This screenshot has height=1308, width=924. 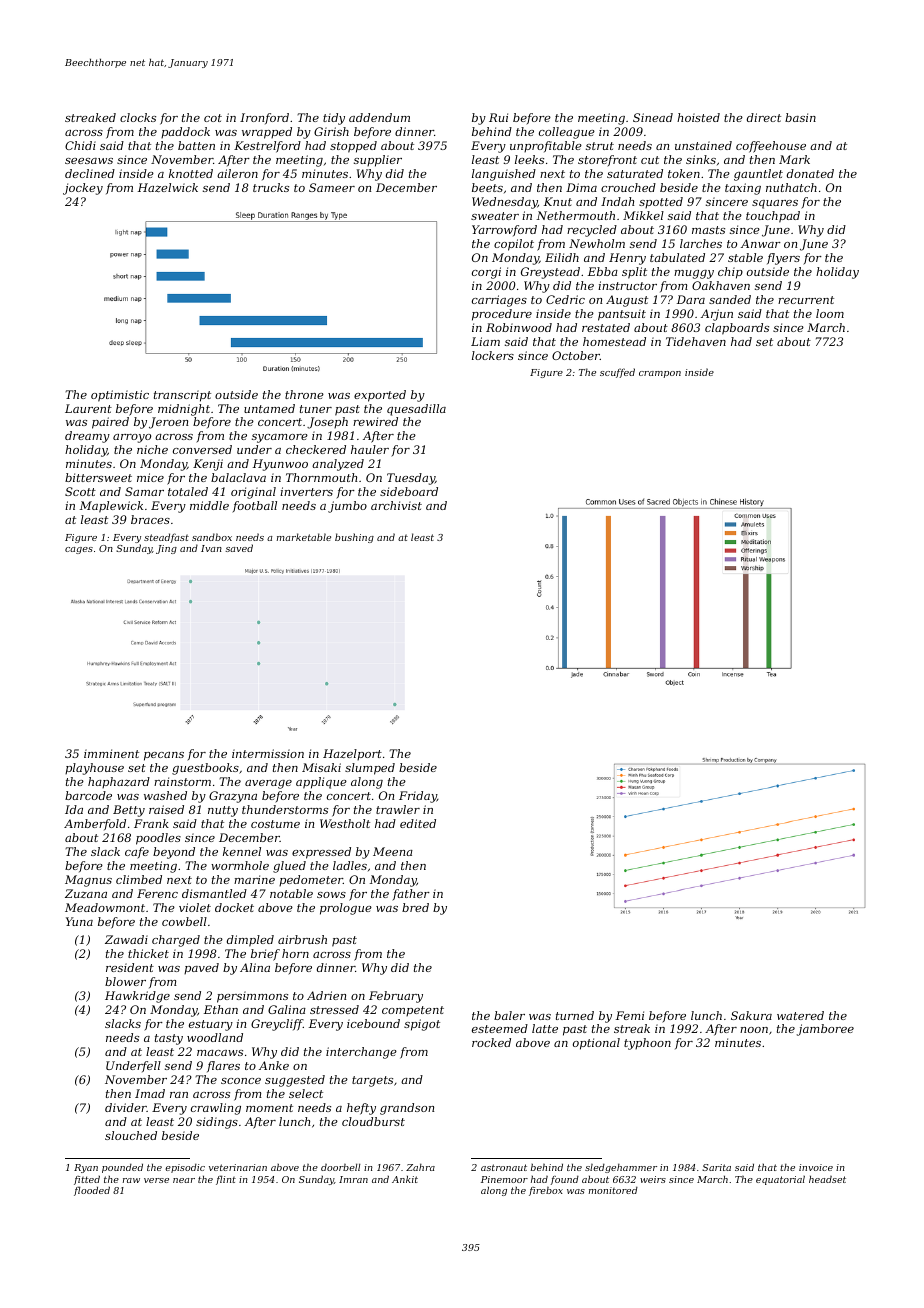 What do you see at coordinates (504, 1179) in the screenshot?
I see `Pinemoor` at bounding box center [504, 1179].
